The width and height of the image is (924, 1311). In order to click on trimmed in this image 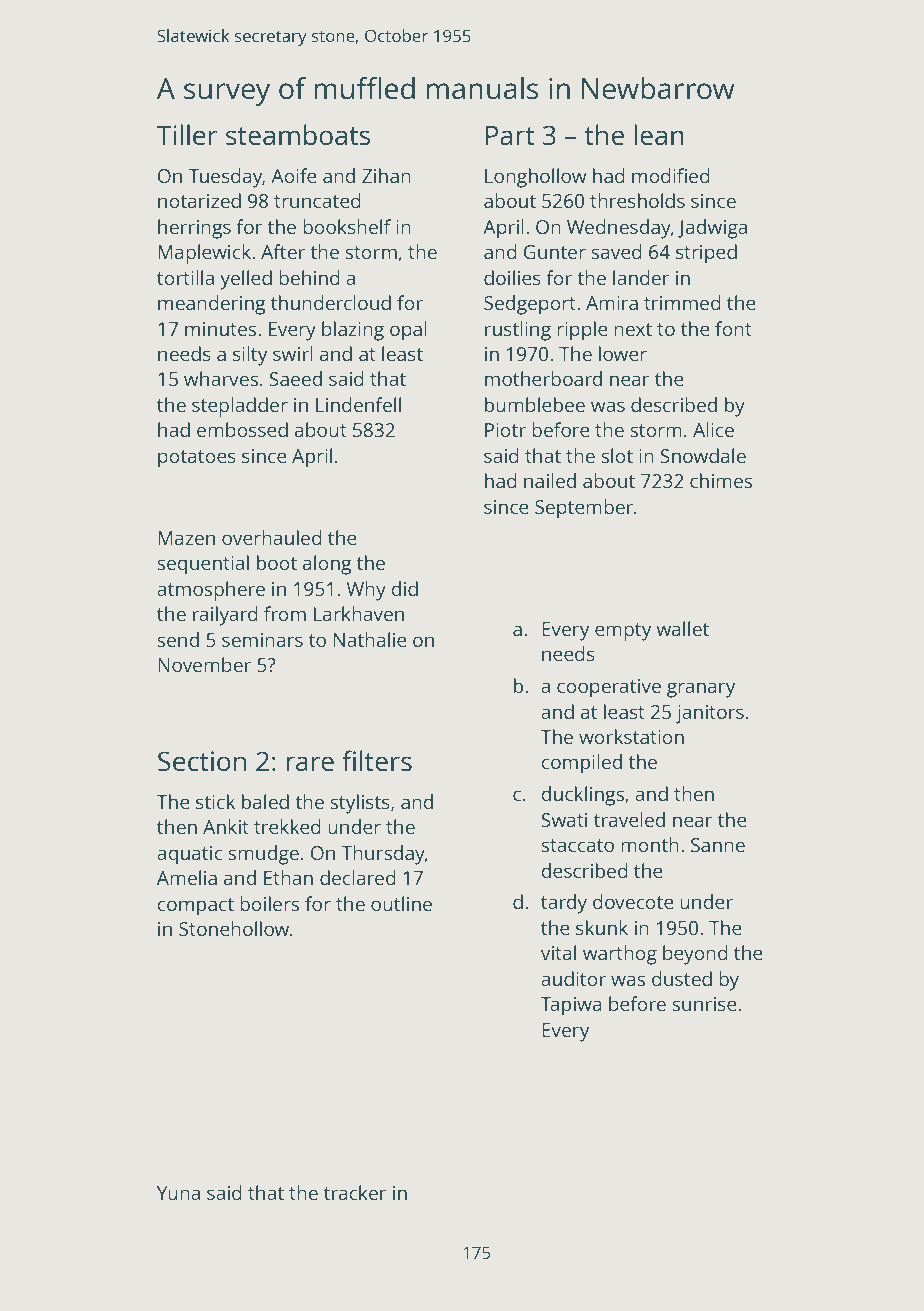, I will do `click(682, 302)`.
